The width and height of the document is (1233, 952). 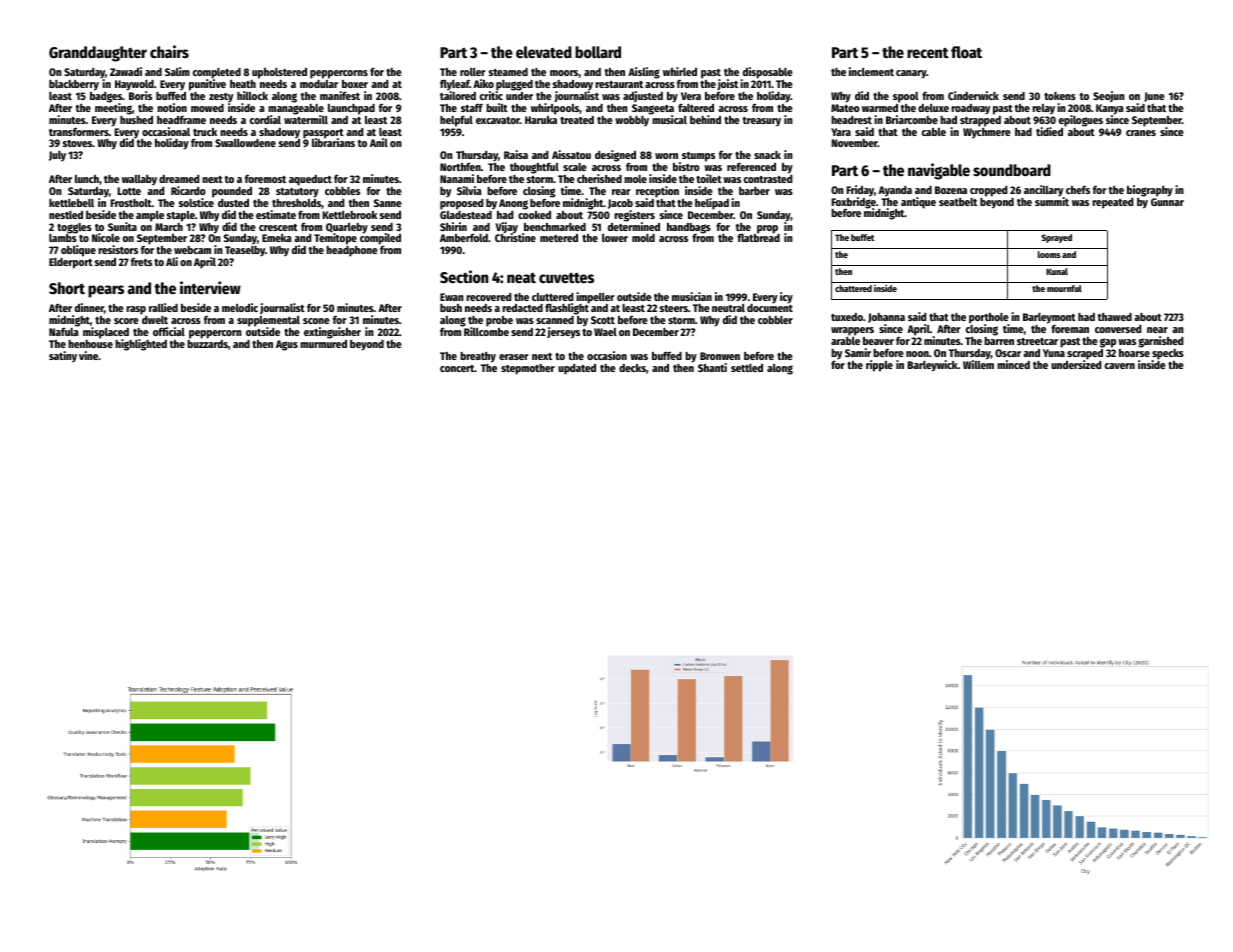 What do you see at coordinates (169, 52) in the document?
I see `chairs` at bounding box center [169, 52].
